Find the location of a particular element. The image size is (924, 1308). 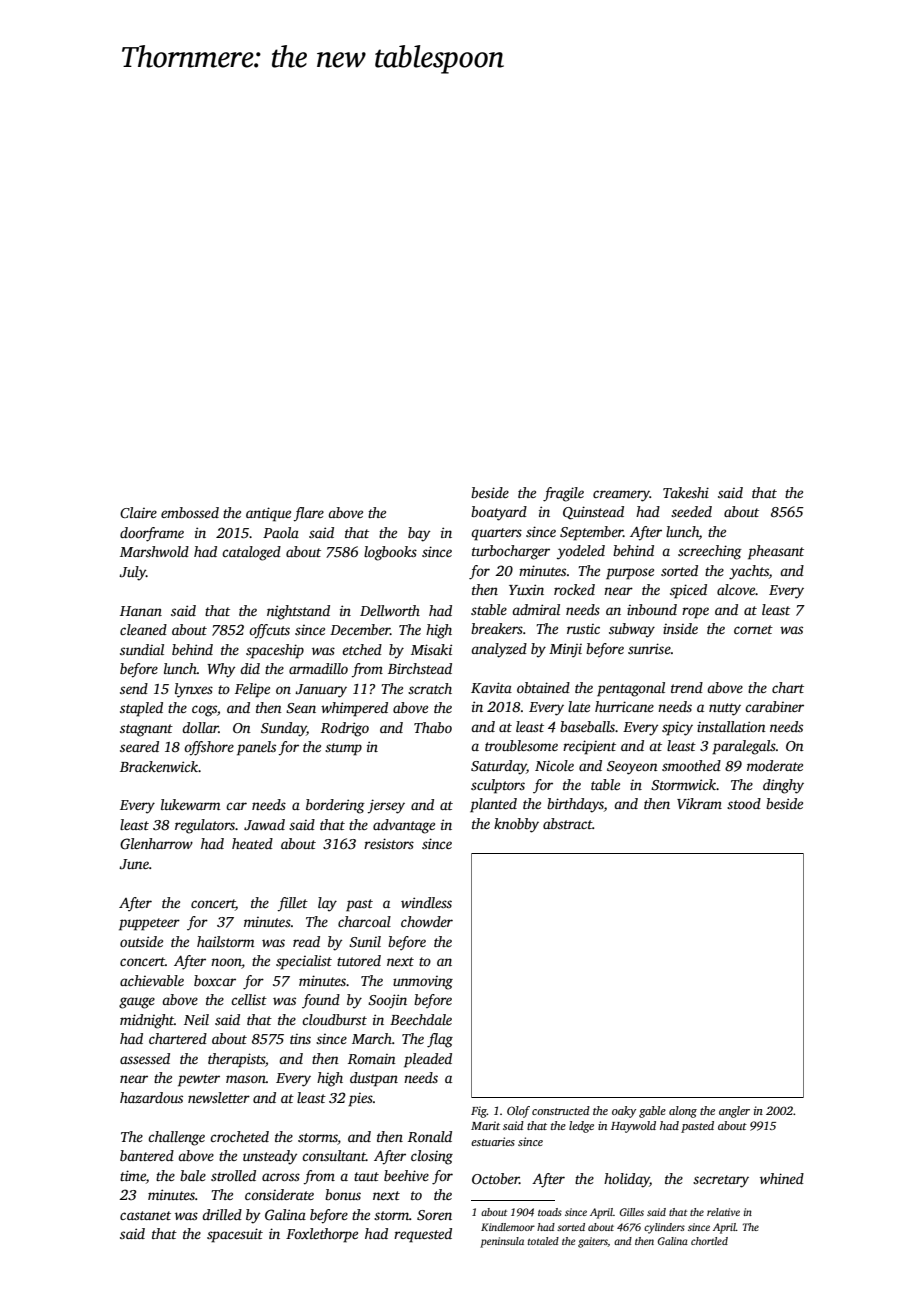

Dellworth is located at coordinates (390, 610).
